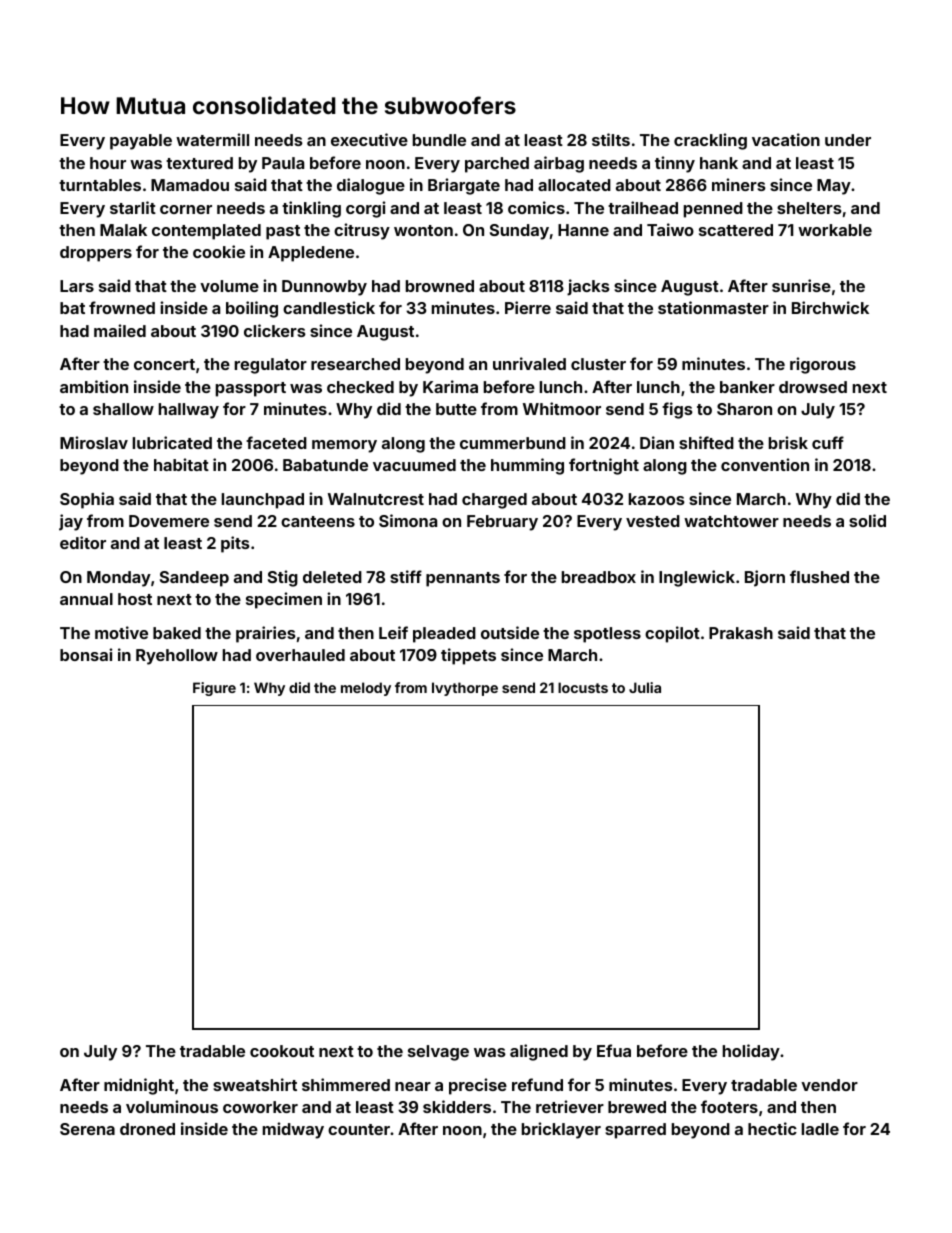  Describe the element at coordinates (561, 1130) in the screenshot. I see `bricklayer` at that location.
